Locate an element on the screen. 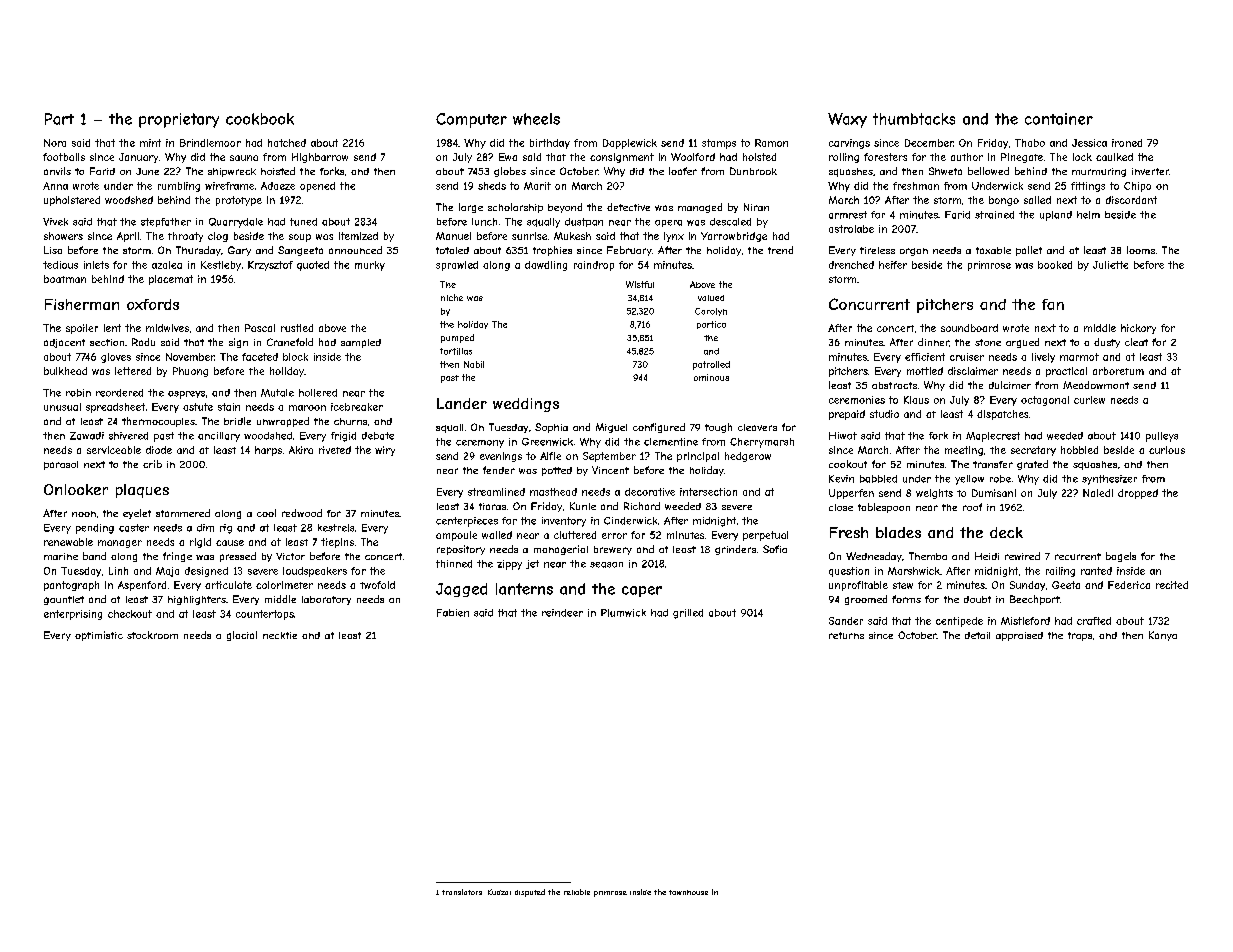  January is located at coordinates (138, 158).
